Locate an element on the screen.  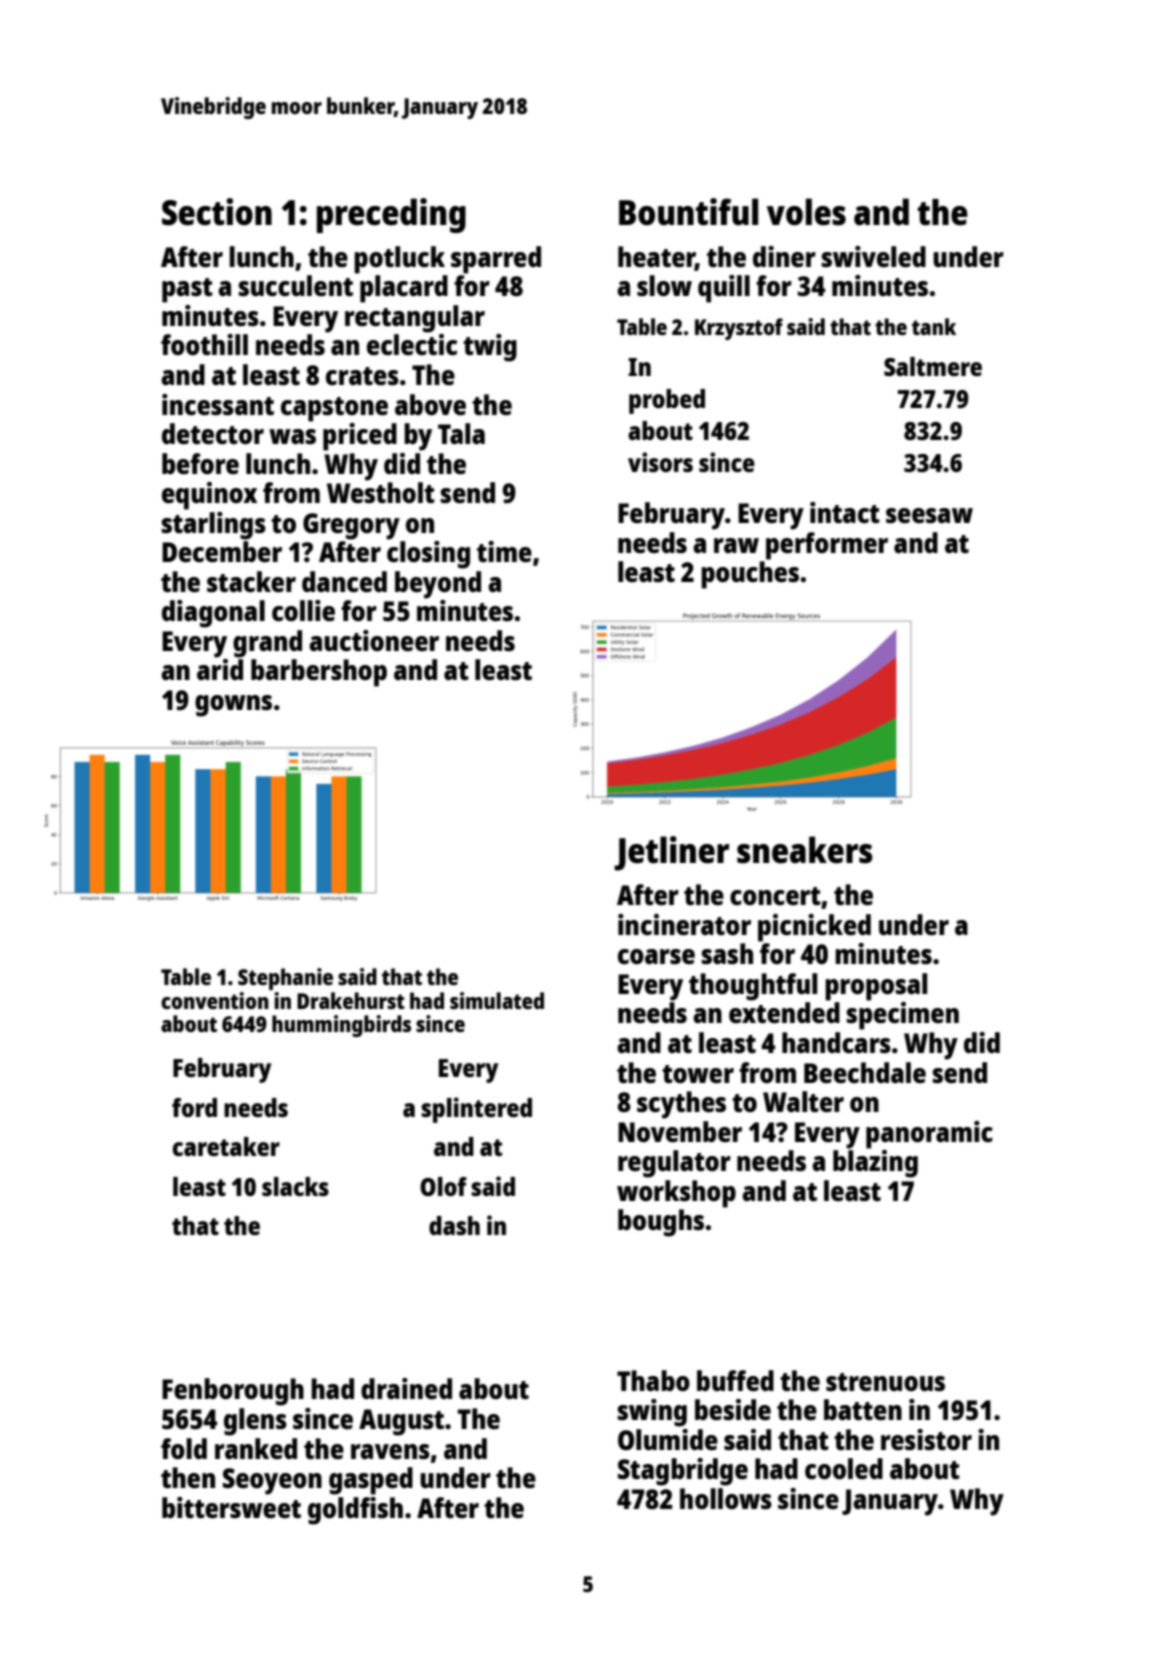
convention is located at coordinates (215, 1000).
